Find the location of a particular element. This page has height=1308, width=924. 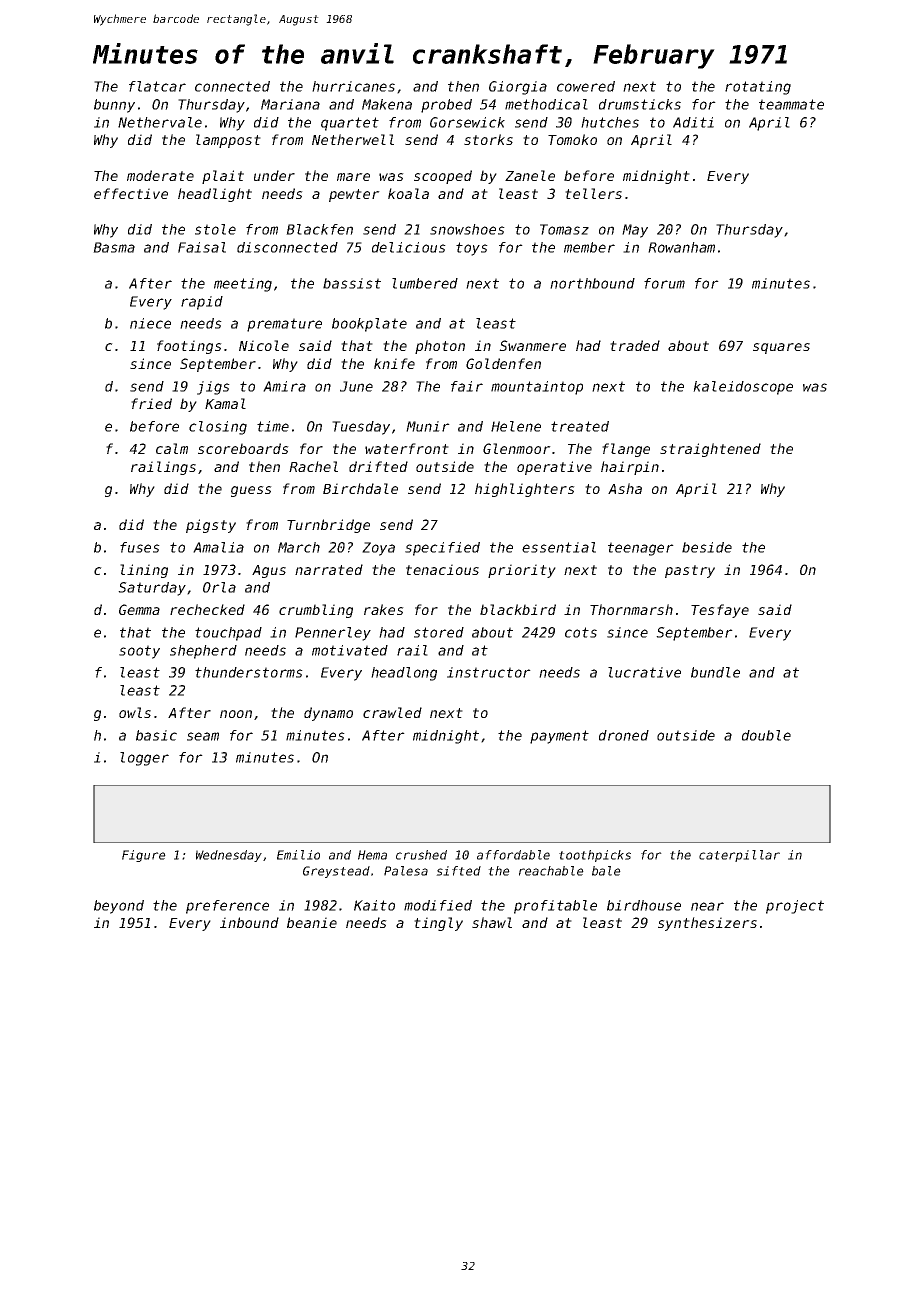

beside is located at coordinates (707, 547).
